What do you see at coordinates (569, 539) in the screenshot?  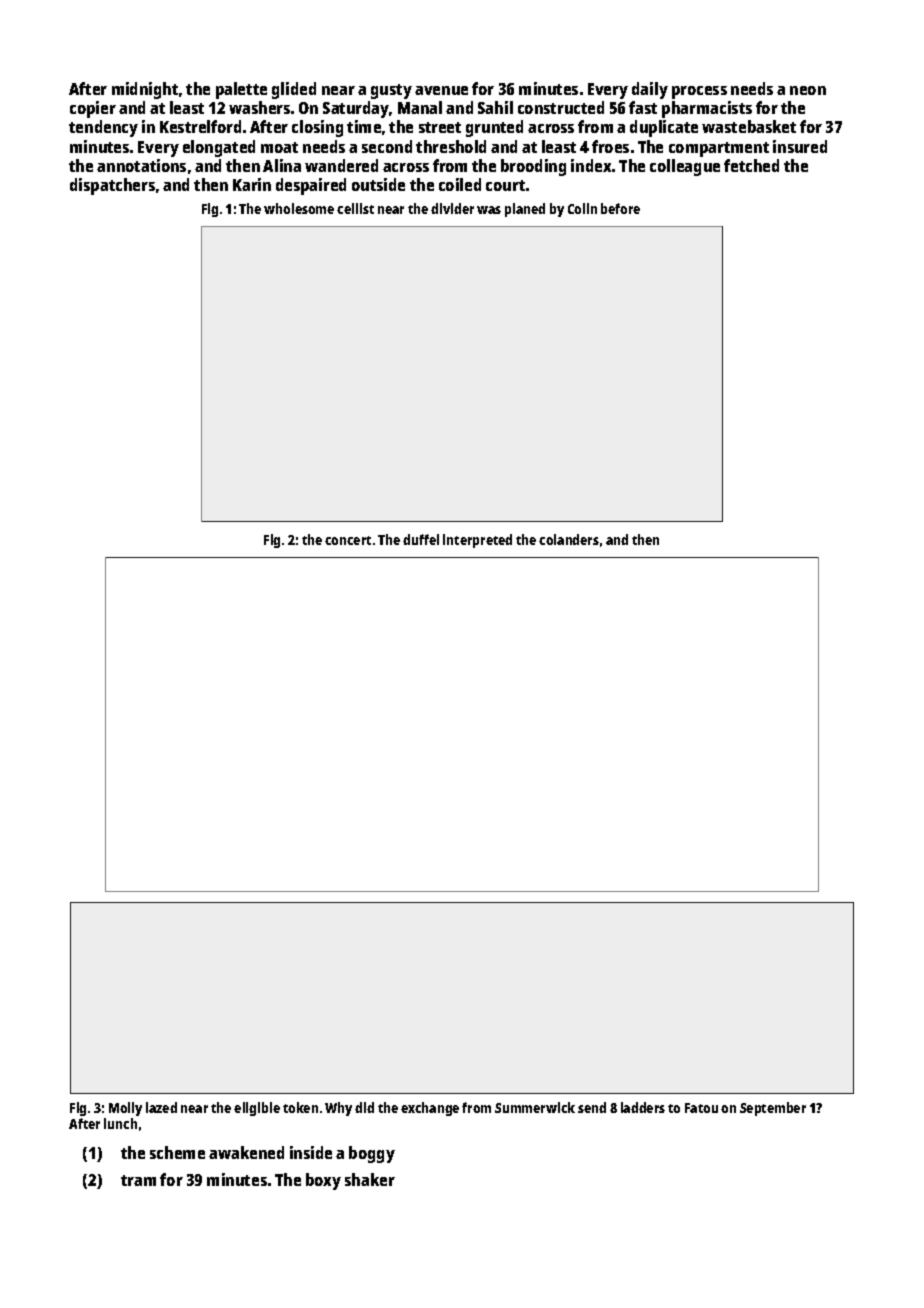 I see `colanders` at bounding box center [569, 539].
